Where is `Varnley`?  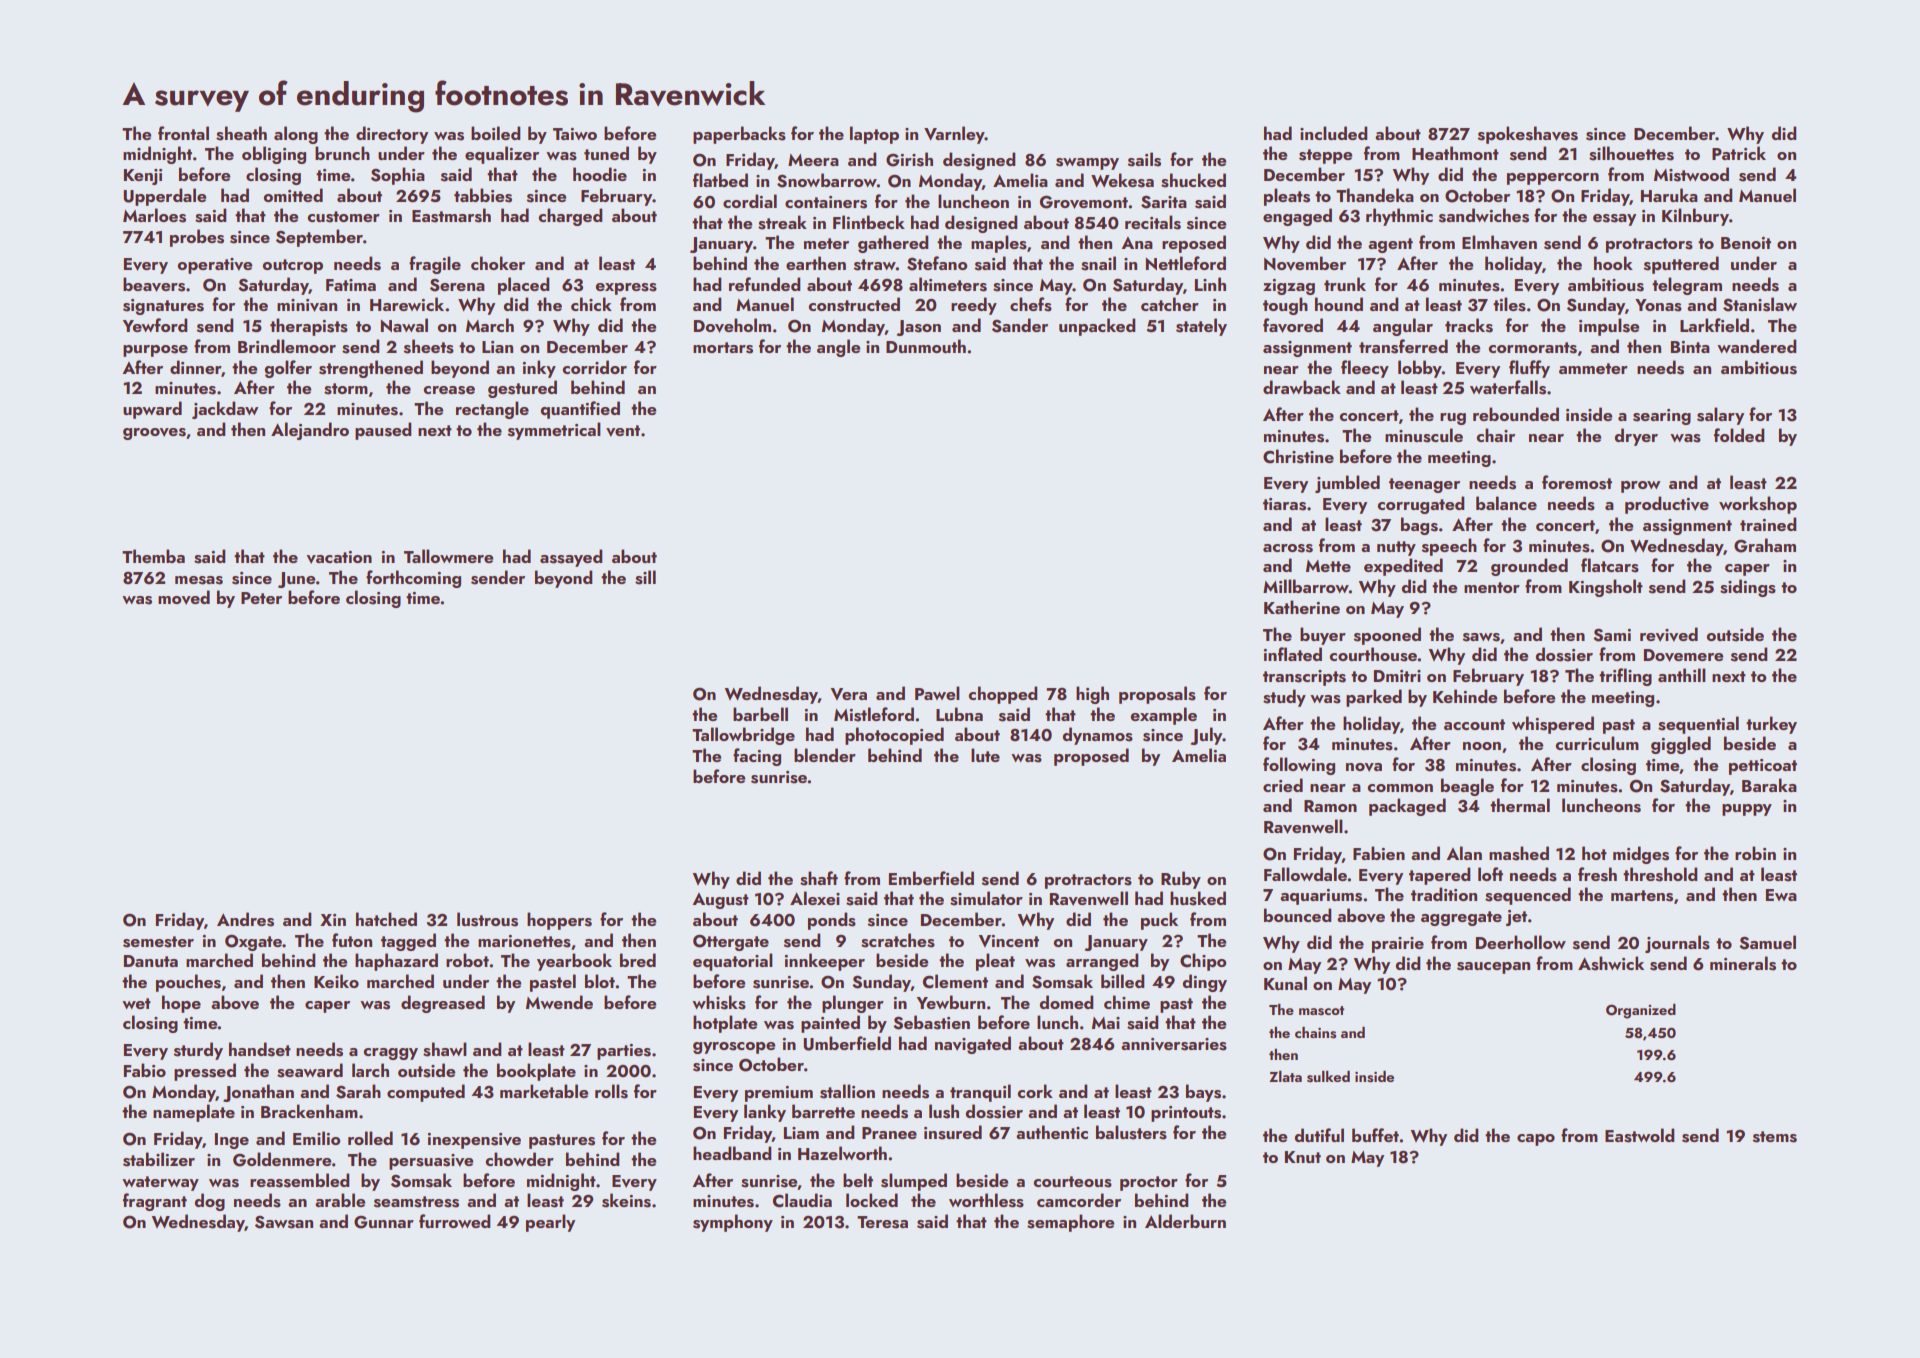 Varnley is located at coordinates (954, 135).
